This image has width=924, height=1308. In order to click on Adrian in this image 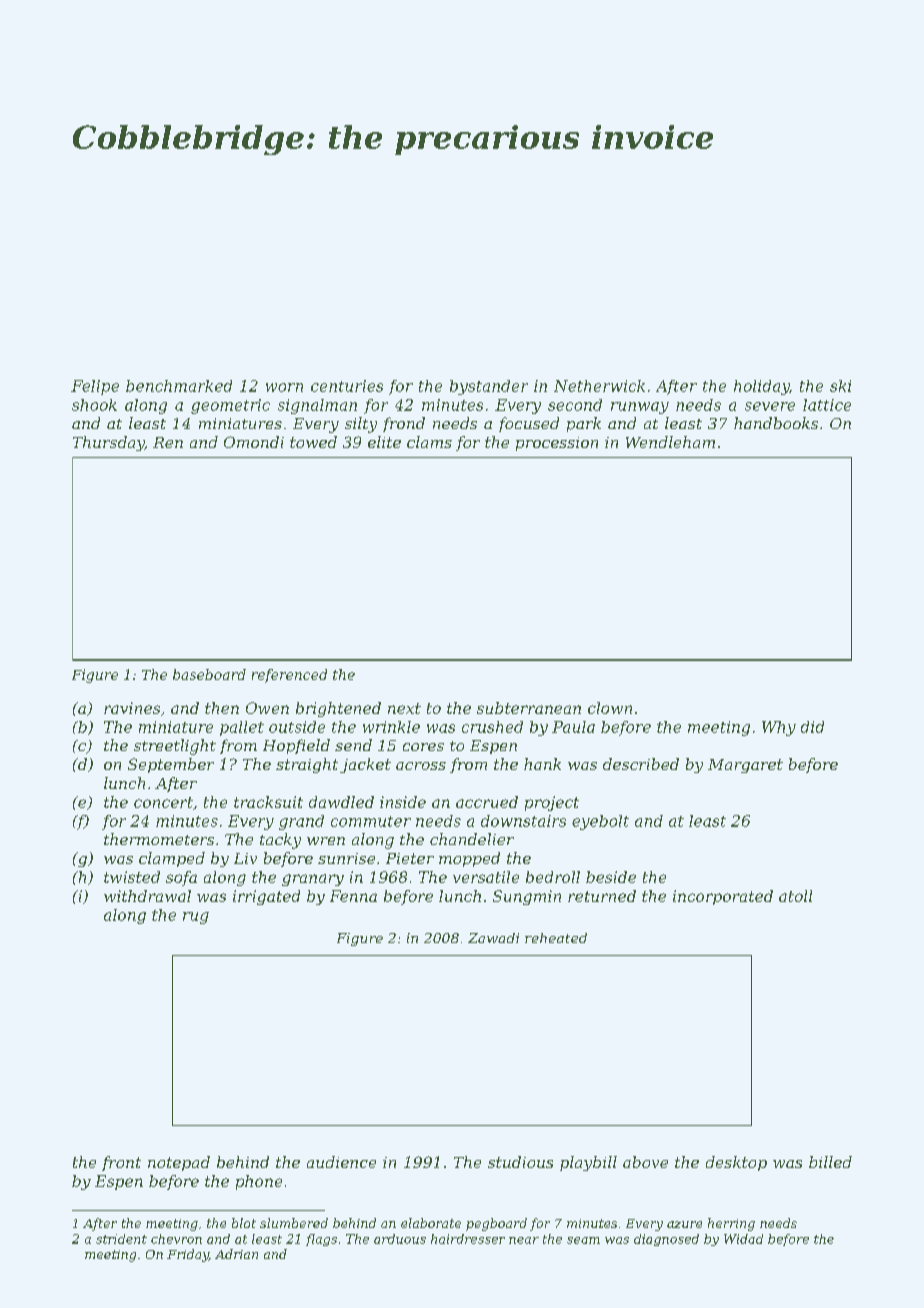, I will do `click(236, 1254)`.
